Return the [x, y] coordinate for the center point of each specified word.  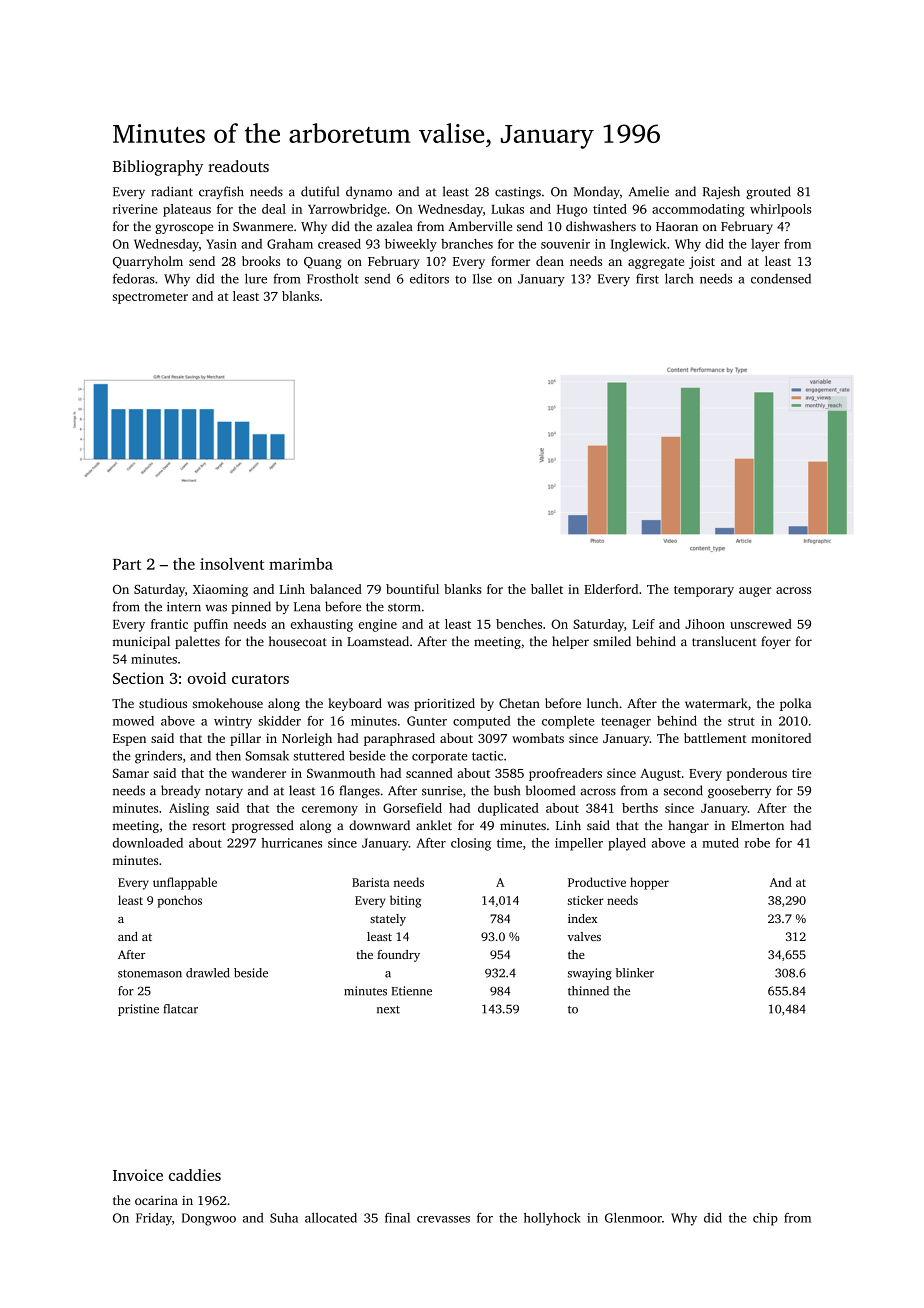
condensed [781, 279]
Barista [371, 882]
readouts [238, 166]
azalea [395, 226]
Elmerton [757, 825]
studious [163, 703]
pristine [138, 1010]
